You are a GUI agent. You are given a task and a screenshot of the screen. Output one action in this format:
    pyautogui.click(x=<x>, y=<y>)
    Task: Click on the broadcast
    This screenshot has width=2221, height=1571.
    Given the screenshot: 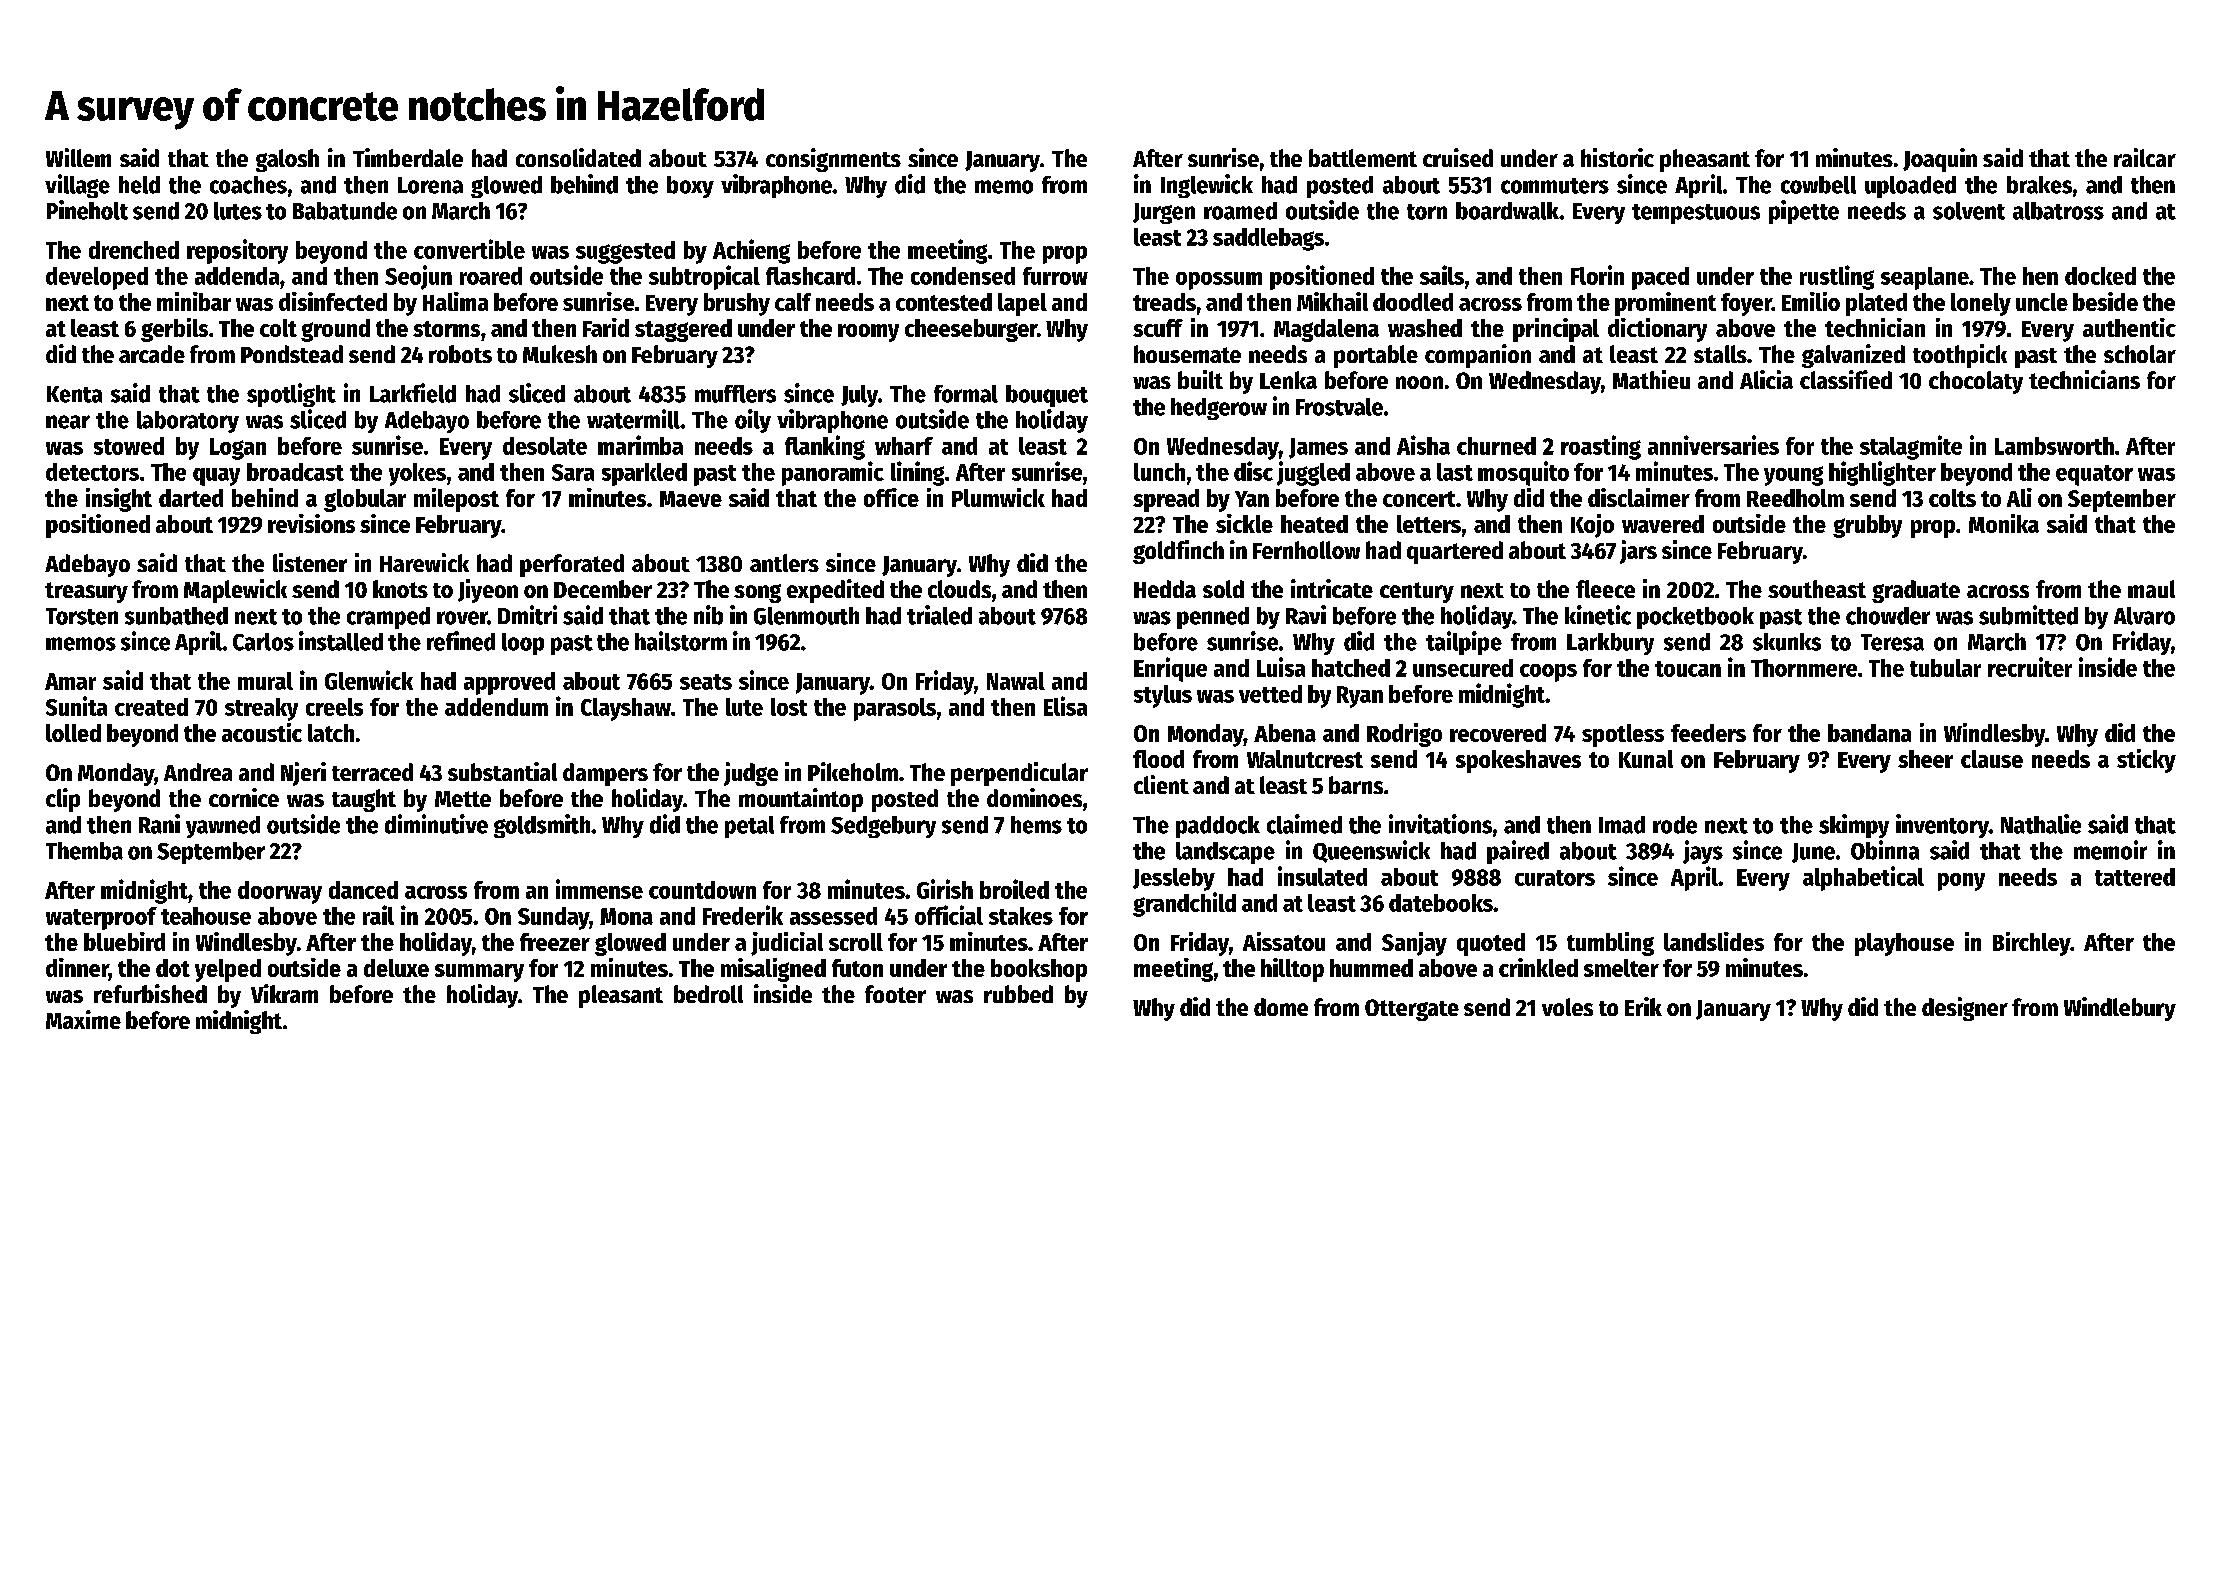 What is the action you would take?
    pyautogui.click(x=295, y=472)
